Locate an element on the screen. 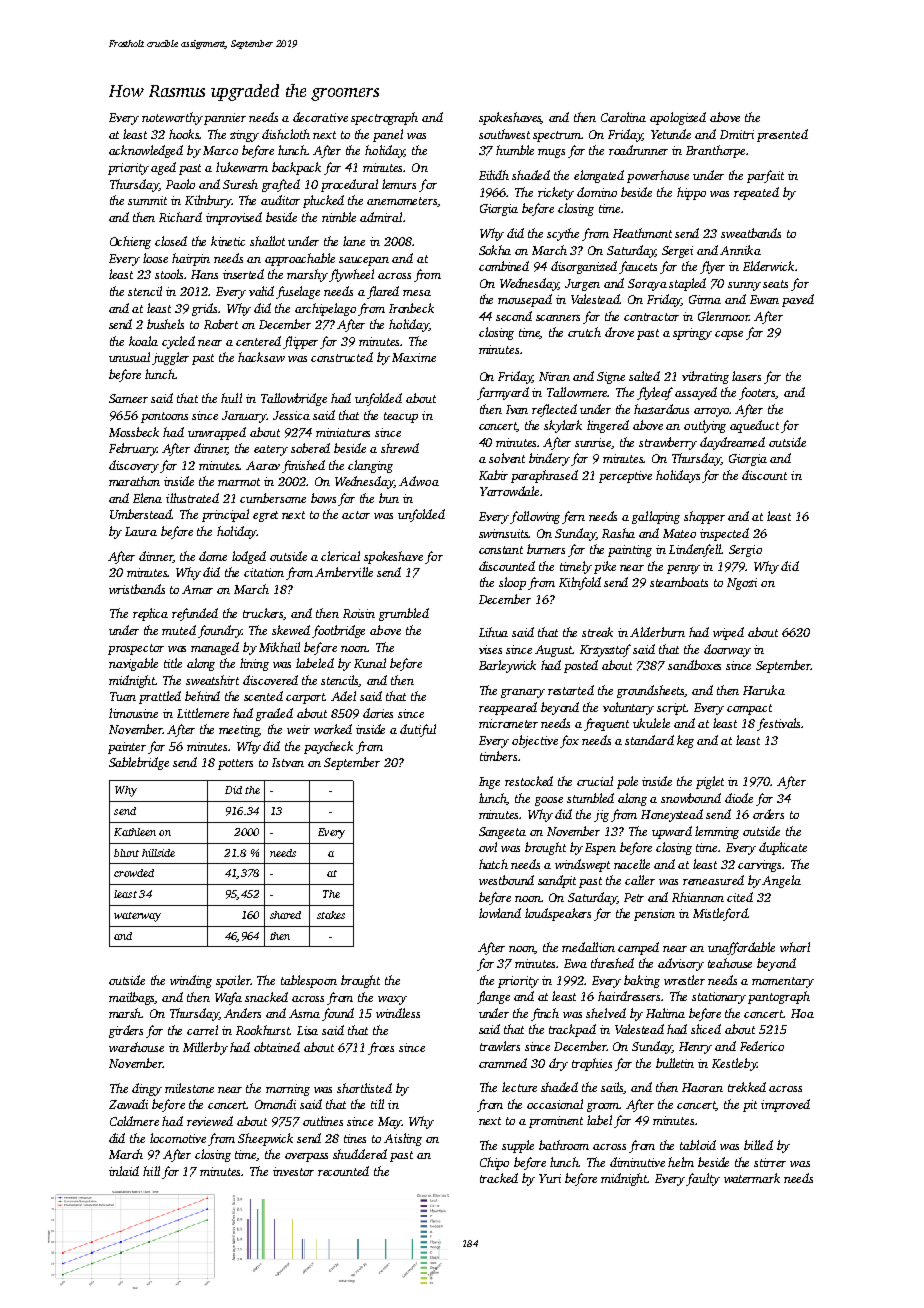 This screenshot has height=1308, width=924. paved is located at coordinates (798, 300).
